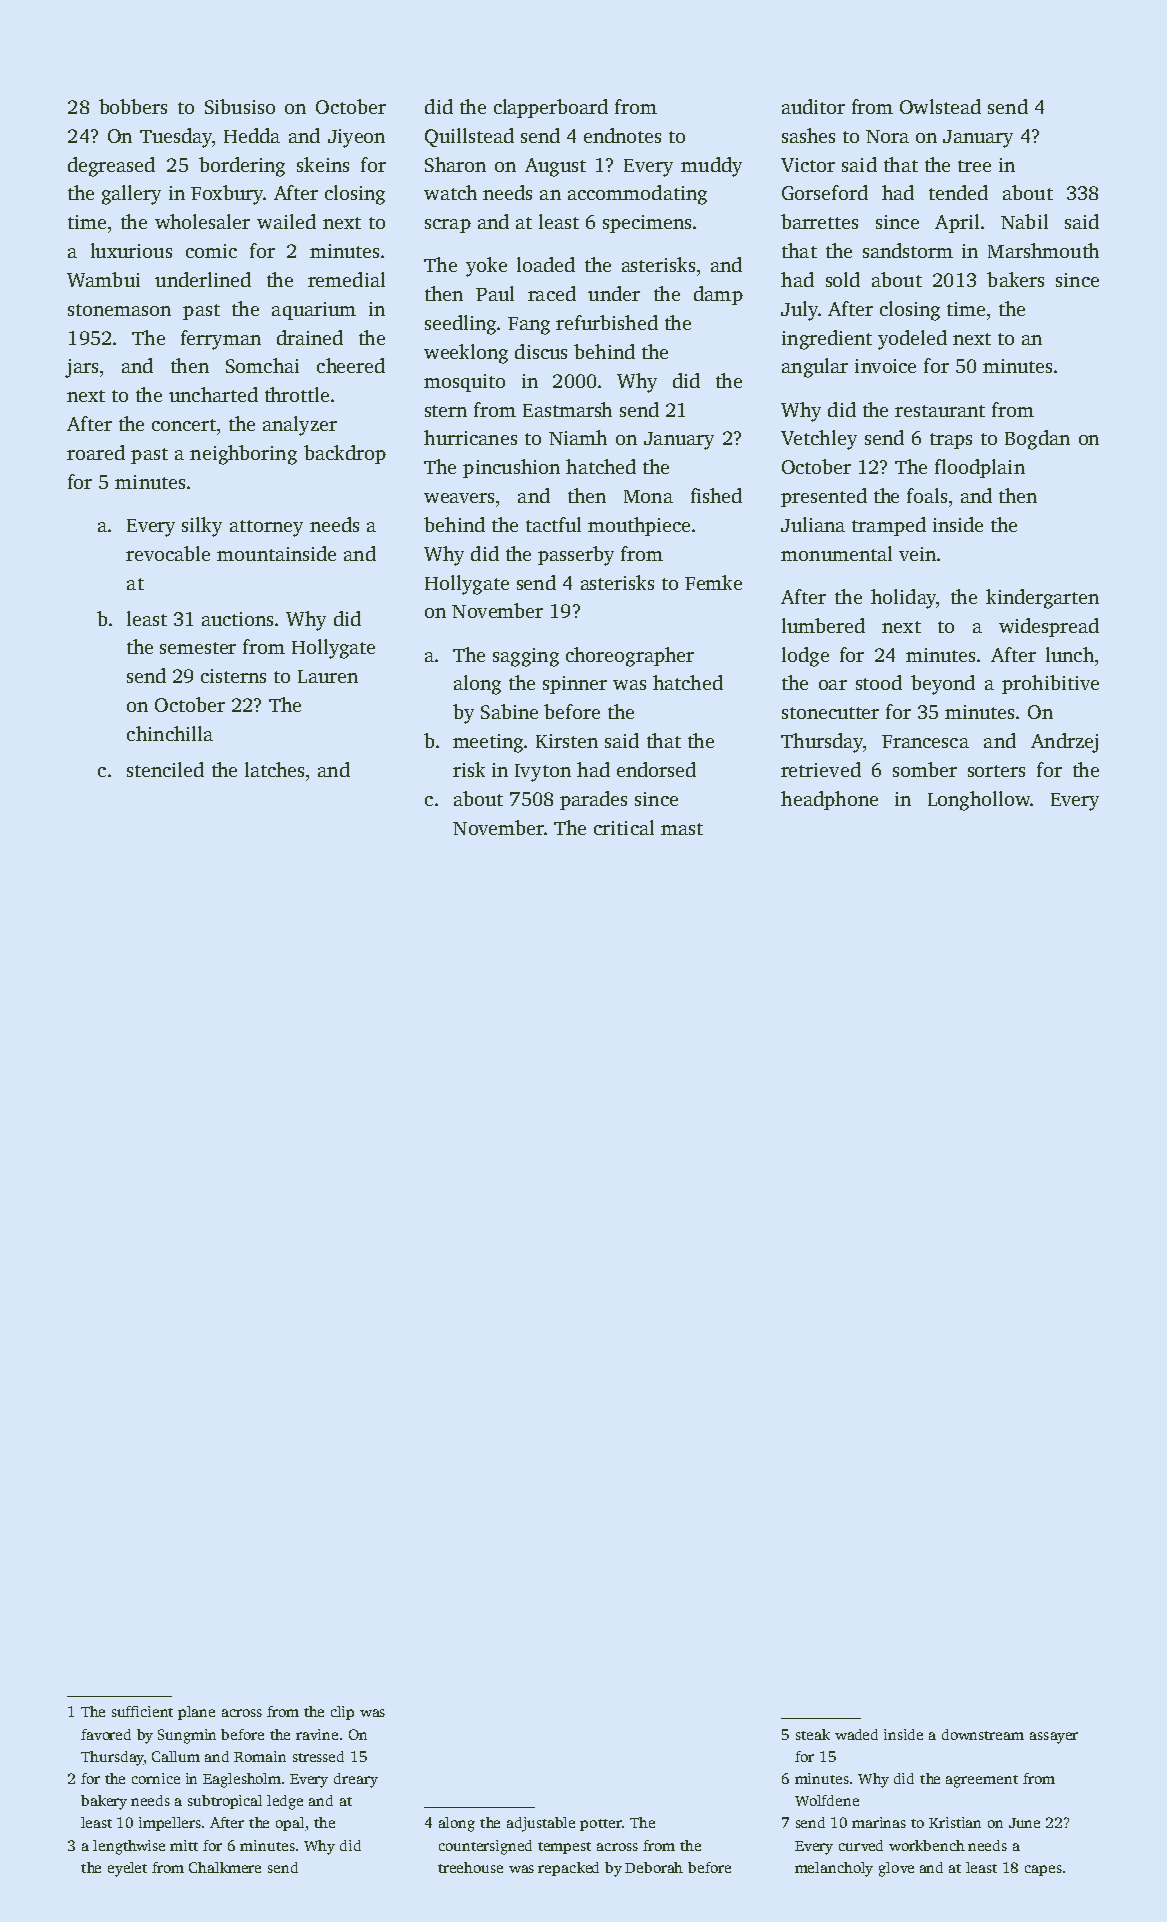 This page has width=1167, height=1922. I want to click on waded, so click(856, 1734).
